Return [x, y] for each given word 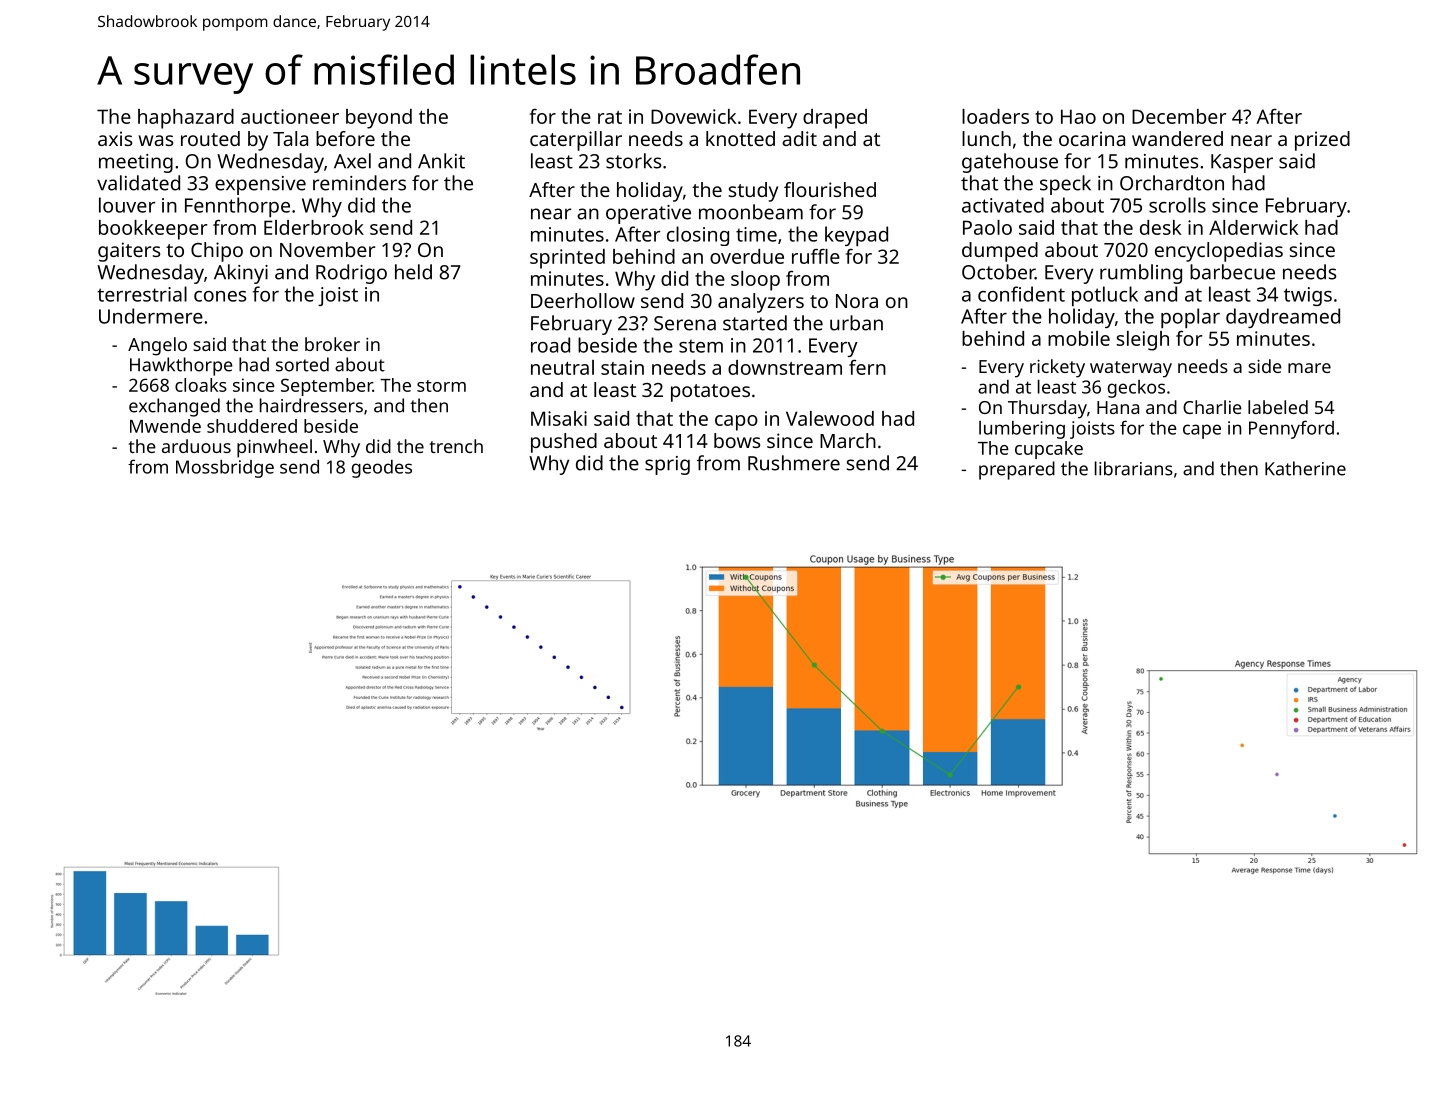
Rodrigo [351, 274]
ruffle [816, 256]
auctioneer [290, 116]
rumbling [1141, 274]
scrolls [1177, 205]
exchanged [174, 407]
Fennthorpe [237, 207]
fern [867, 367]
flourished [830, 189]
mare [1309, 368]
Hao [1078, 116]
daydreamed [1283, 318]
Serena [685, 323]
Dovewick [693, 116]
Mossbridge [225, 469]
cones [220, 296]
